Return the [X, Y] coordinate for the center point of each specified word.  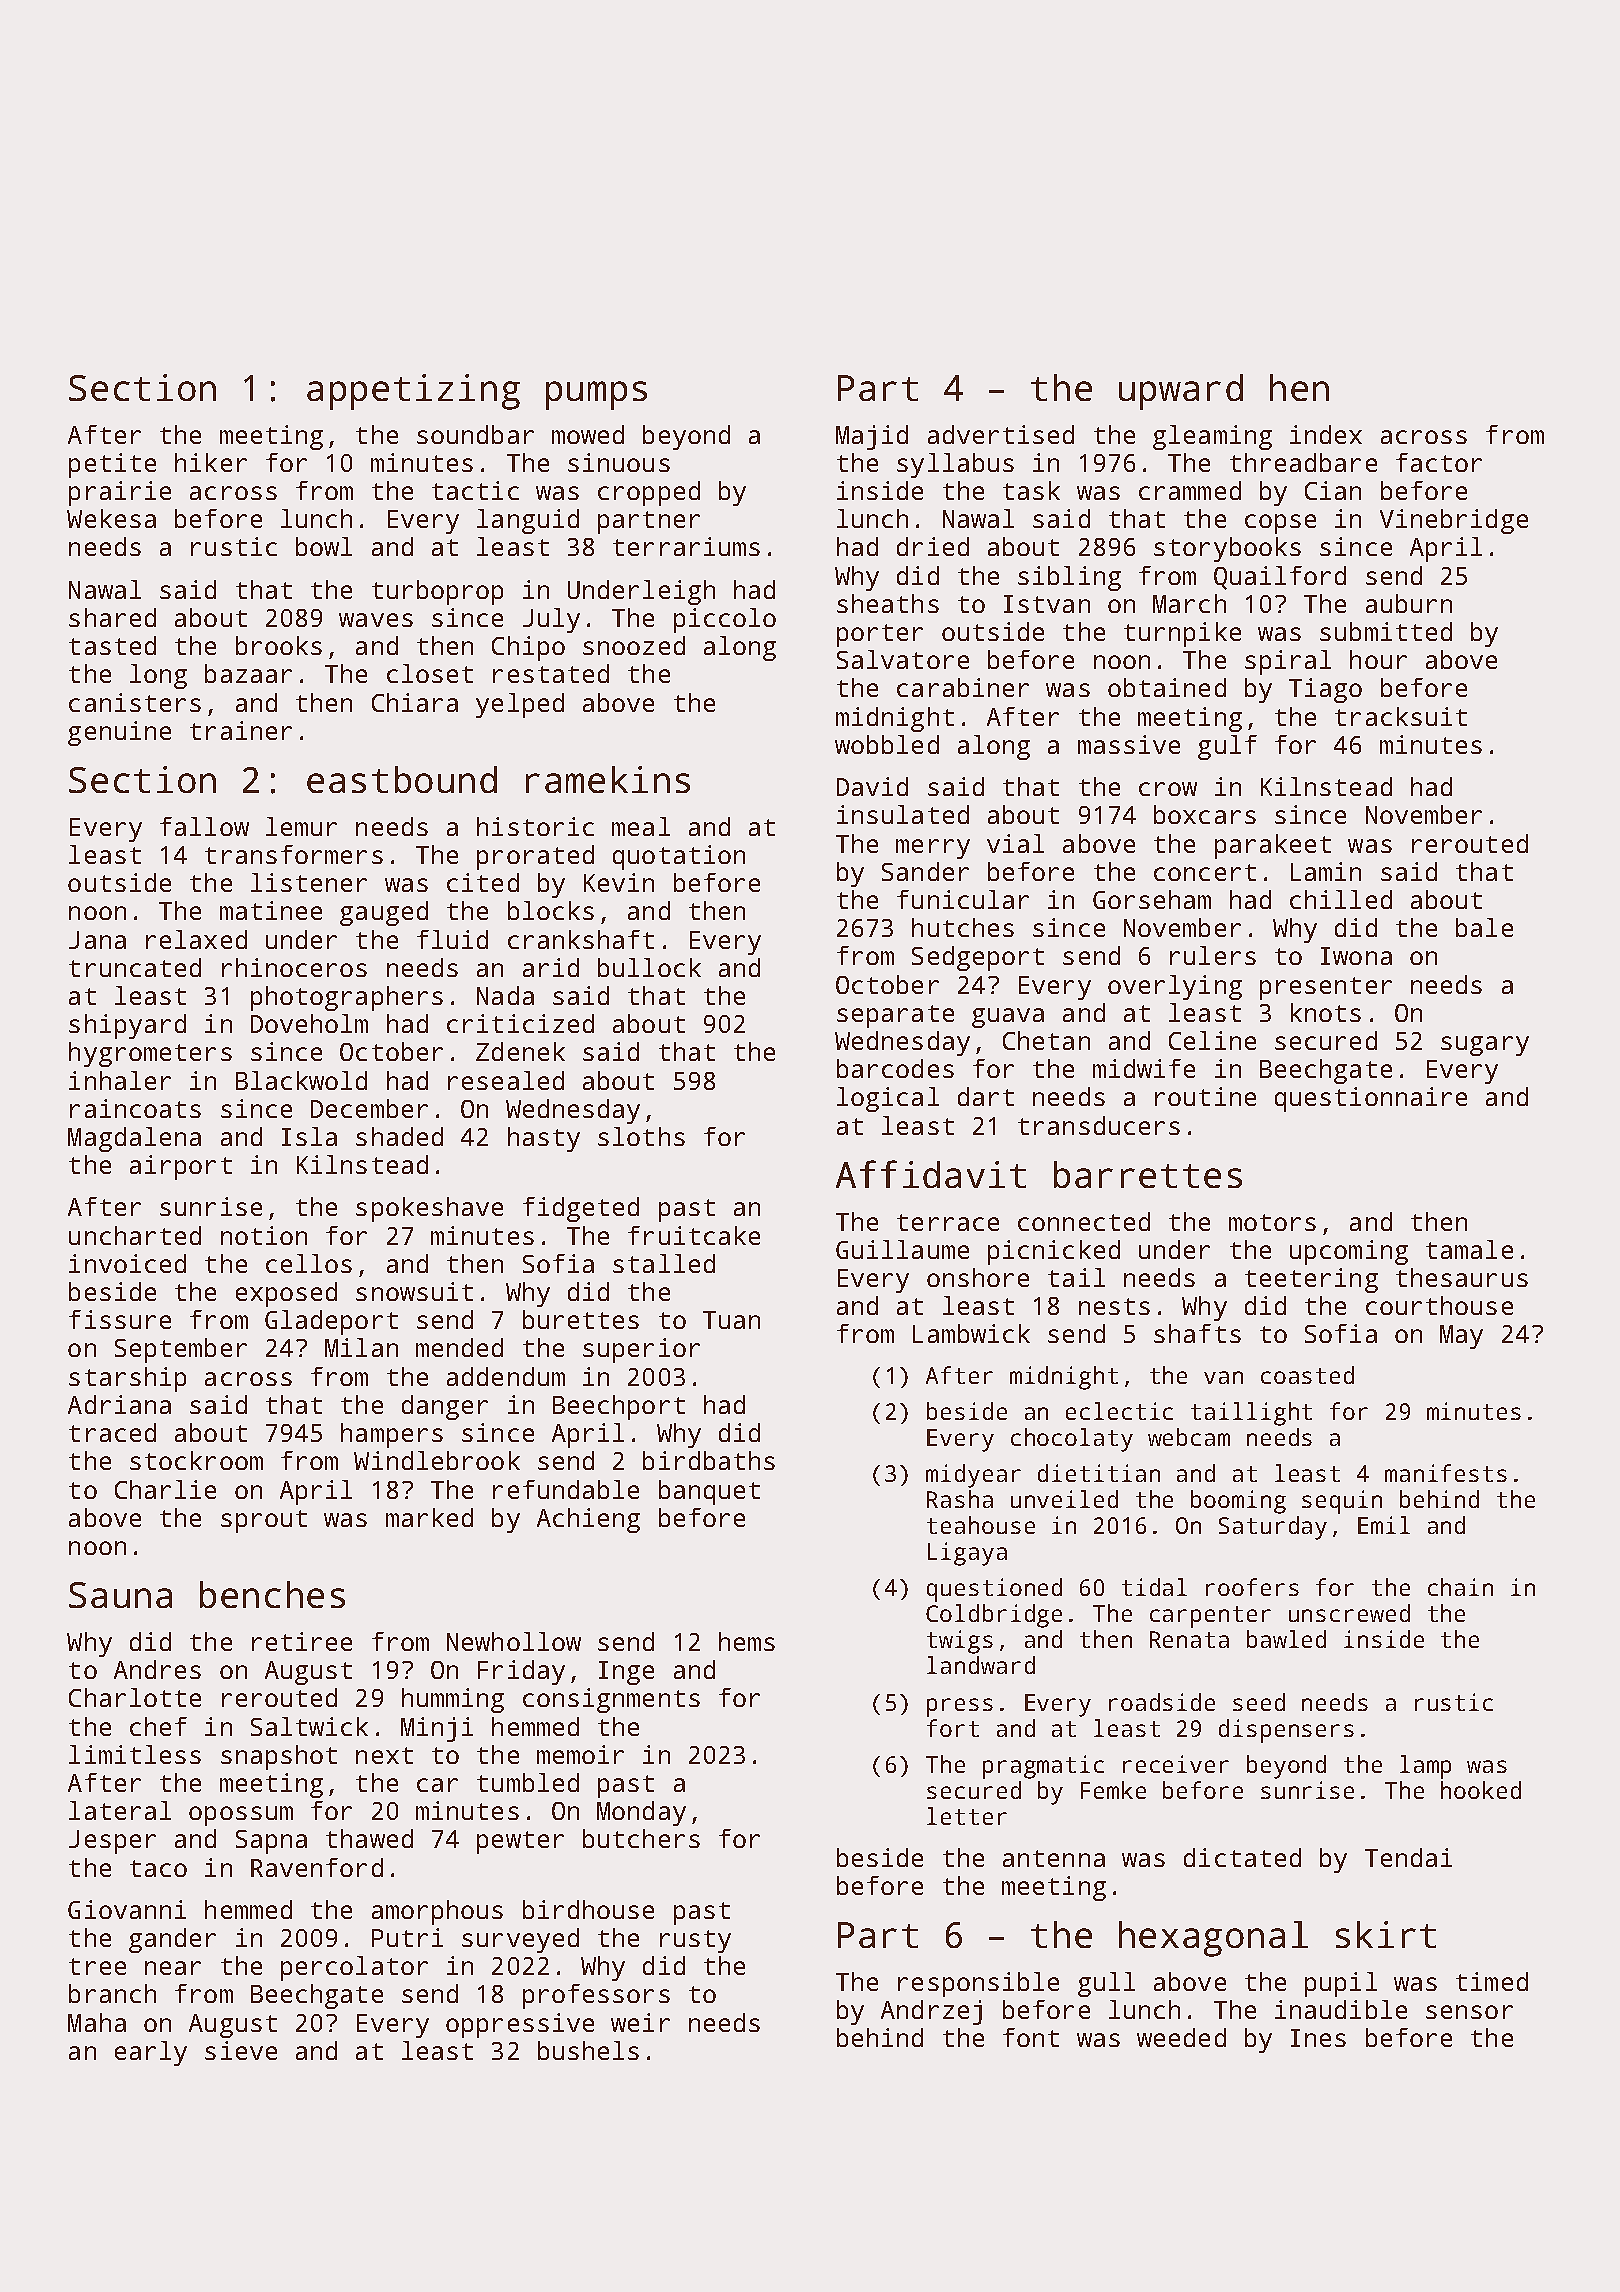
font [1031, 2037]
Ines [1318, 2038]
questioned [994, 1590]
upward [1181, 392]
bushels [588, 2050]
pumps [596, 395]
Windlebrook [437, 1460]
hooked [1481, 1790]
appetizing [413, 392]
